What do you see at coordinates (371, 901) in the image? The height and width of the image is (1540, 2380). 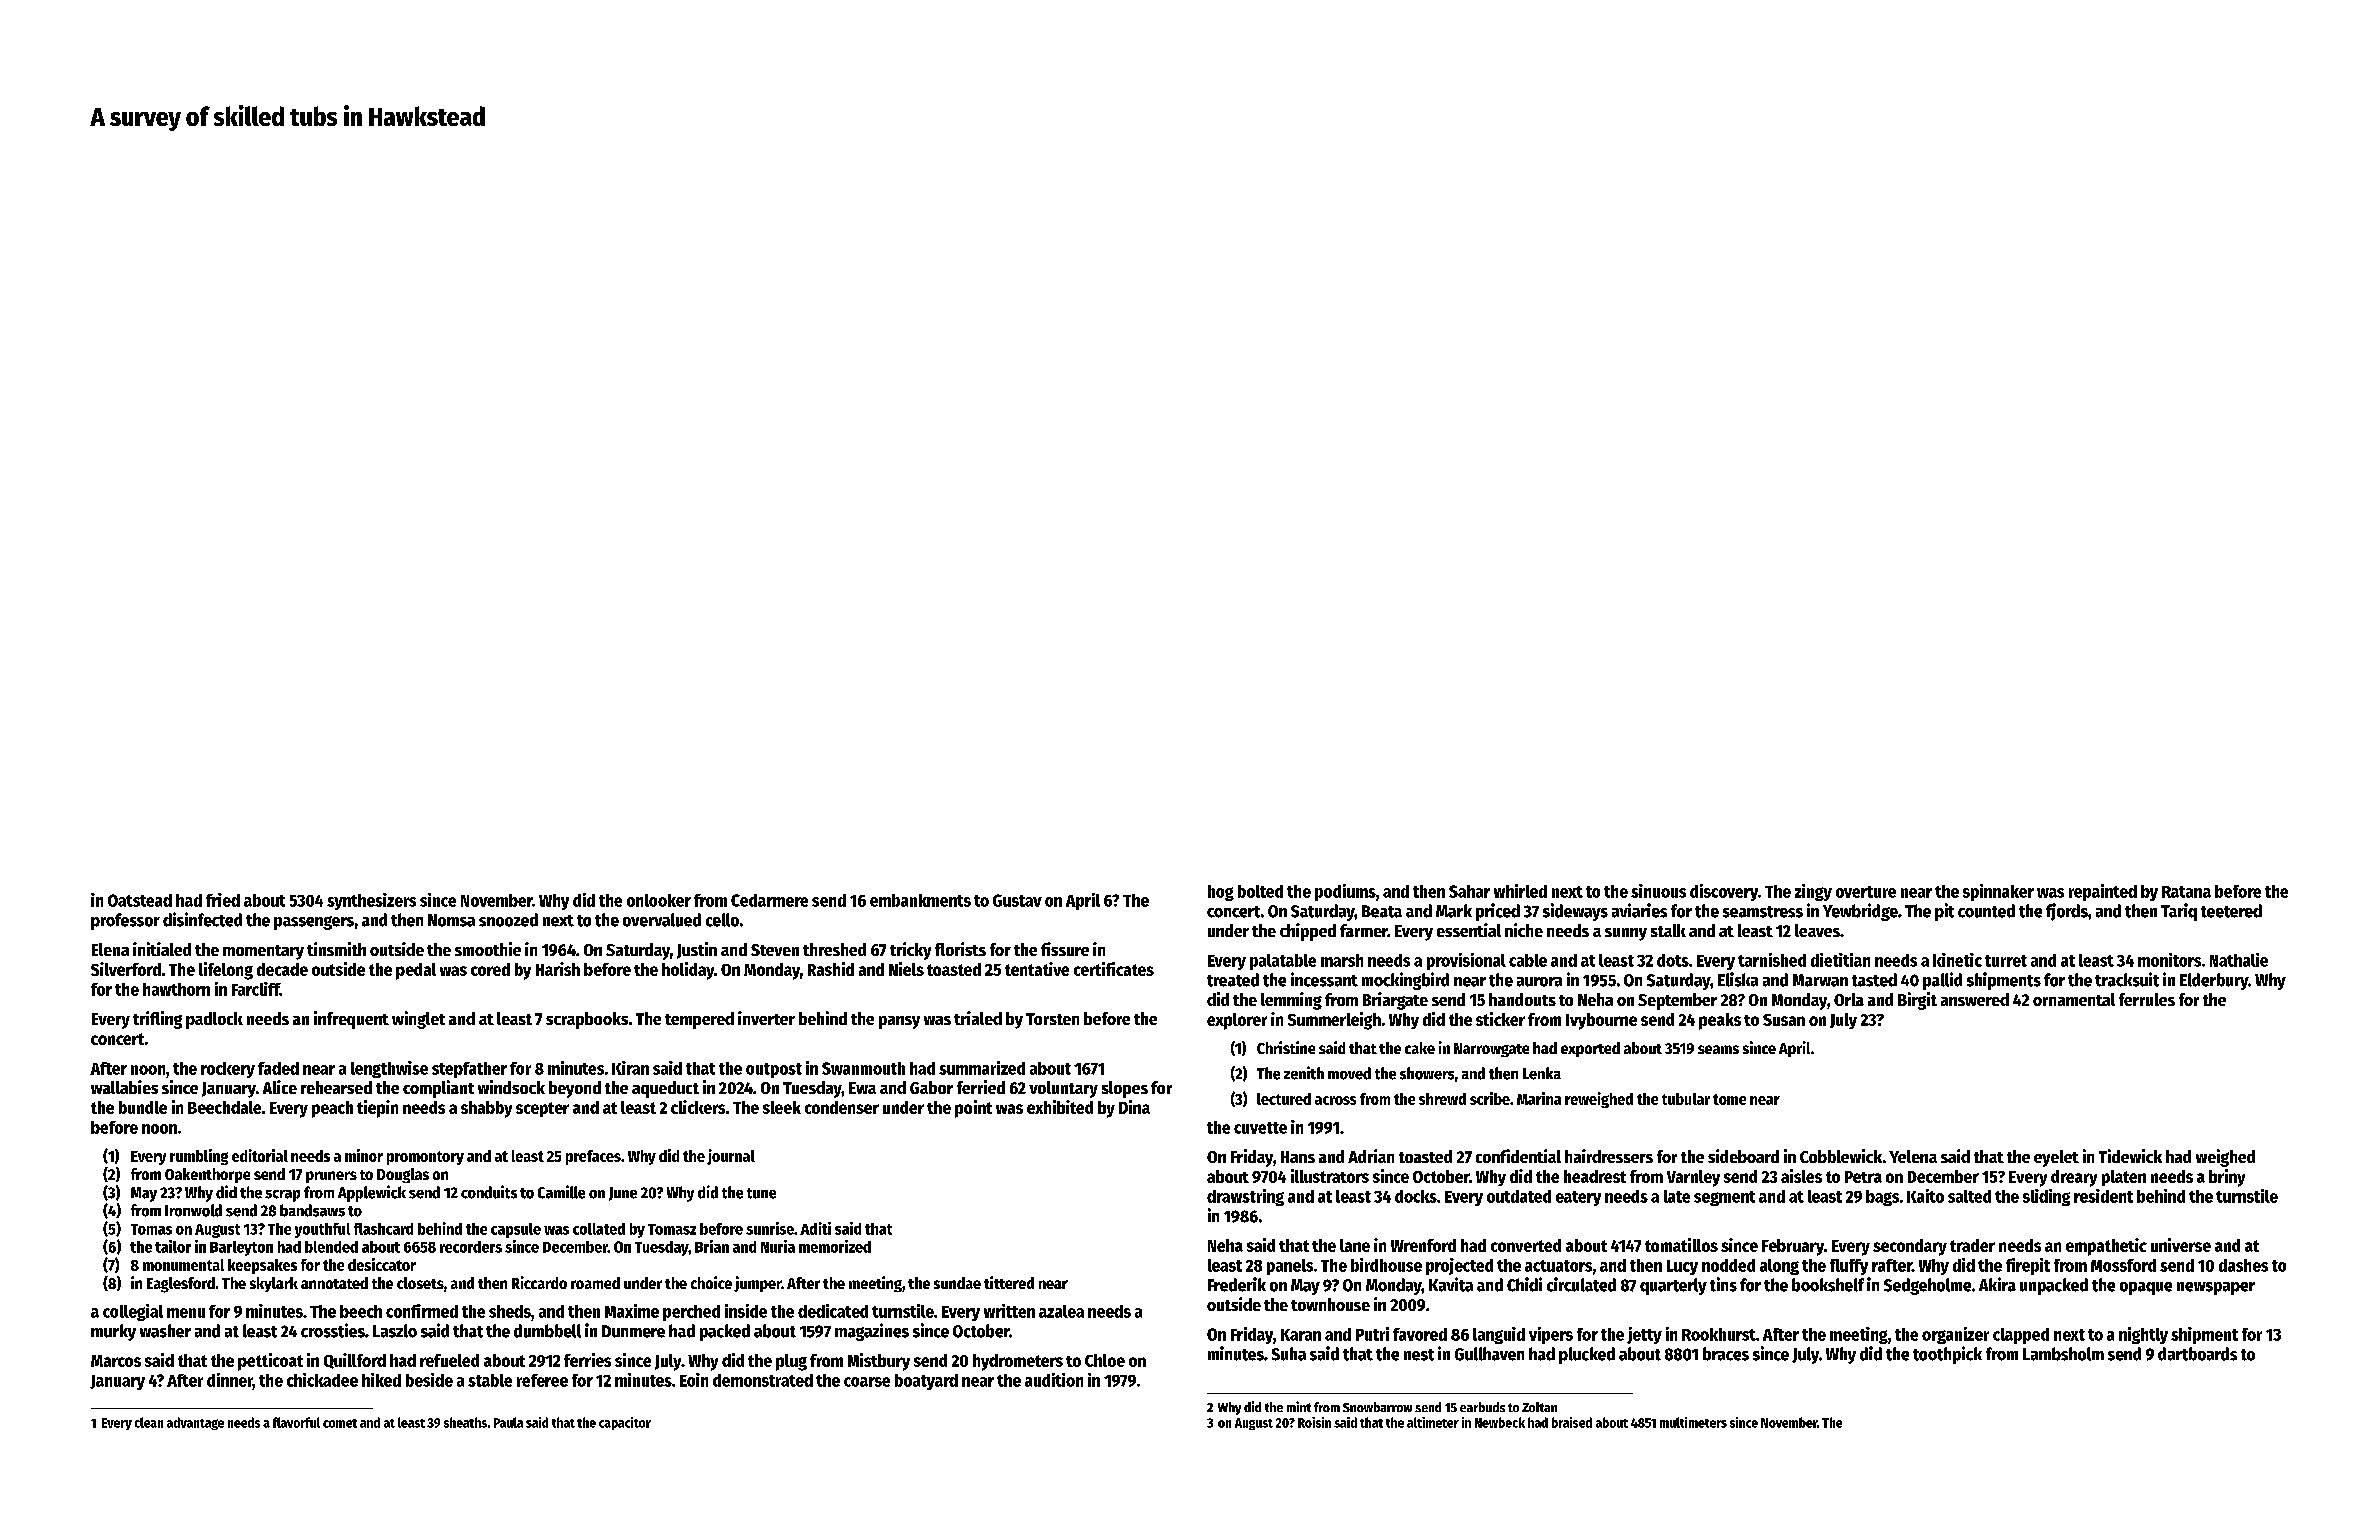 I see `synthesizers` at bounding box center [371, 901].
